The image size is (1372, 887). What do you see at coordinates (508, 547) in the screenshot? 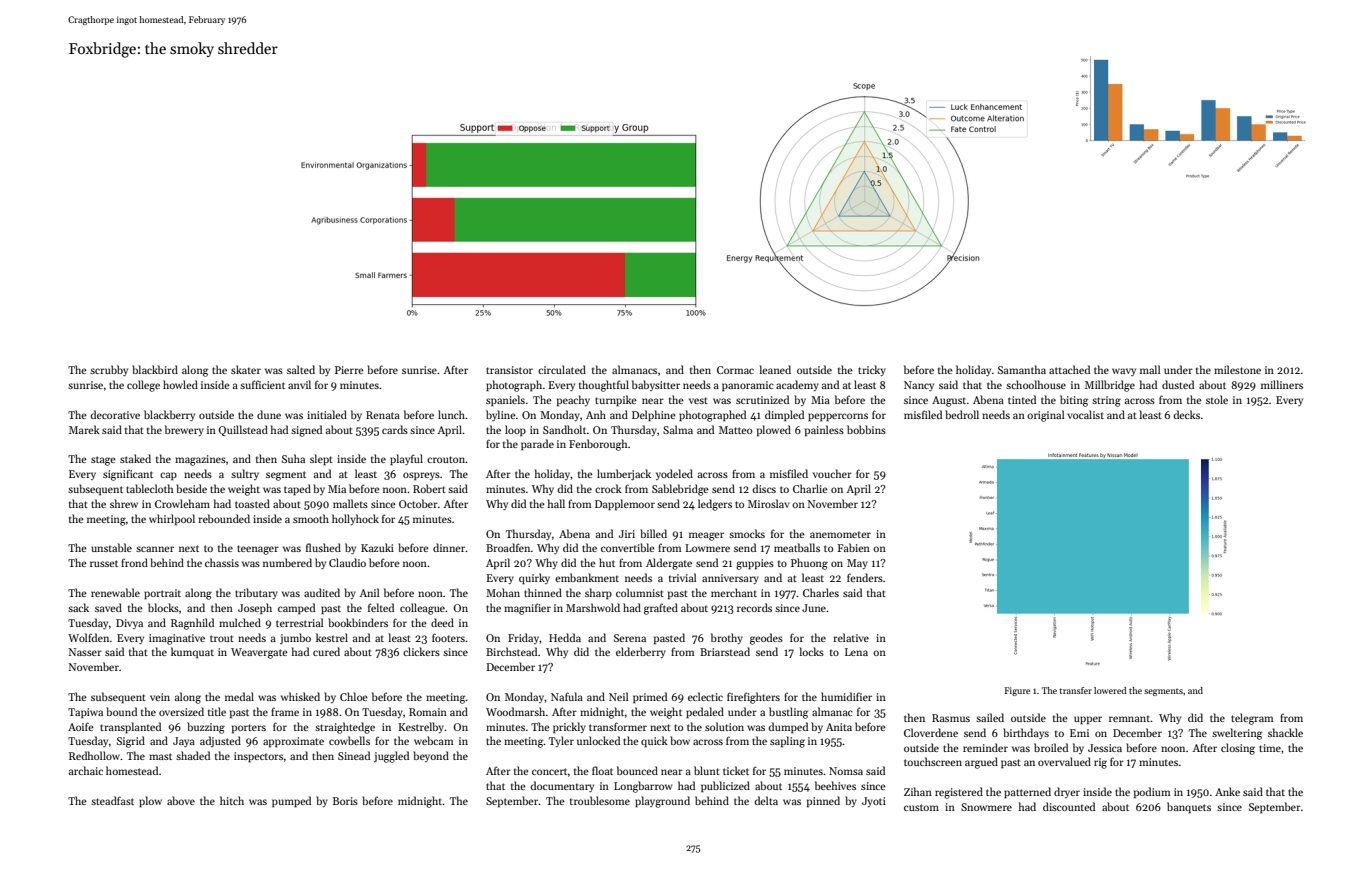
I see `Broadfen` at bounding box center [508, 547].
